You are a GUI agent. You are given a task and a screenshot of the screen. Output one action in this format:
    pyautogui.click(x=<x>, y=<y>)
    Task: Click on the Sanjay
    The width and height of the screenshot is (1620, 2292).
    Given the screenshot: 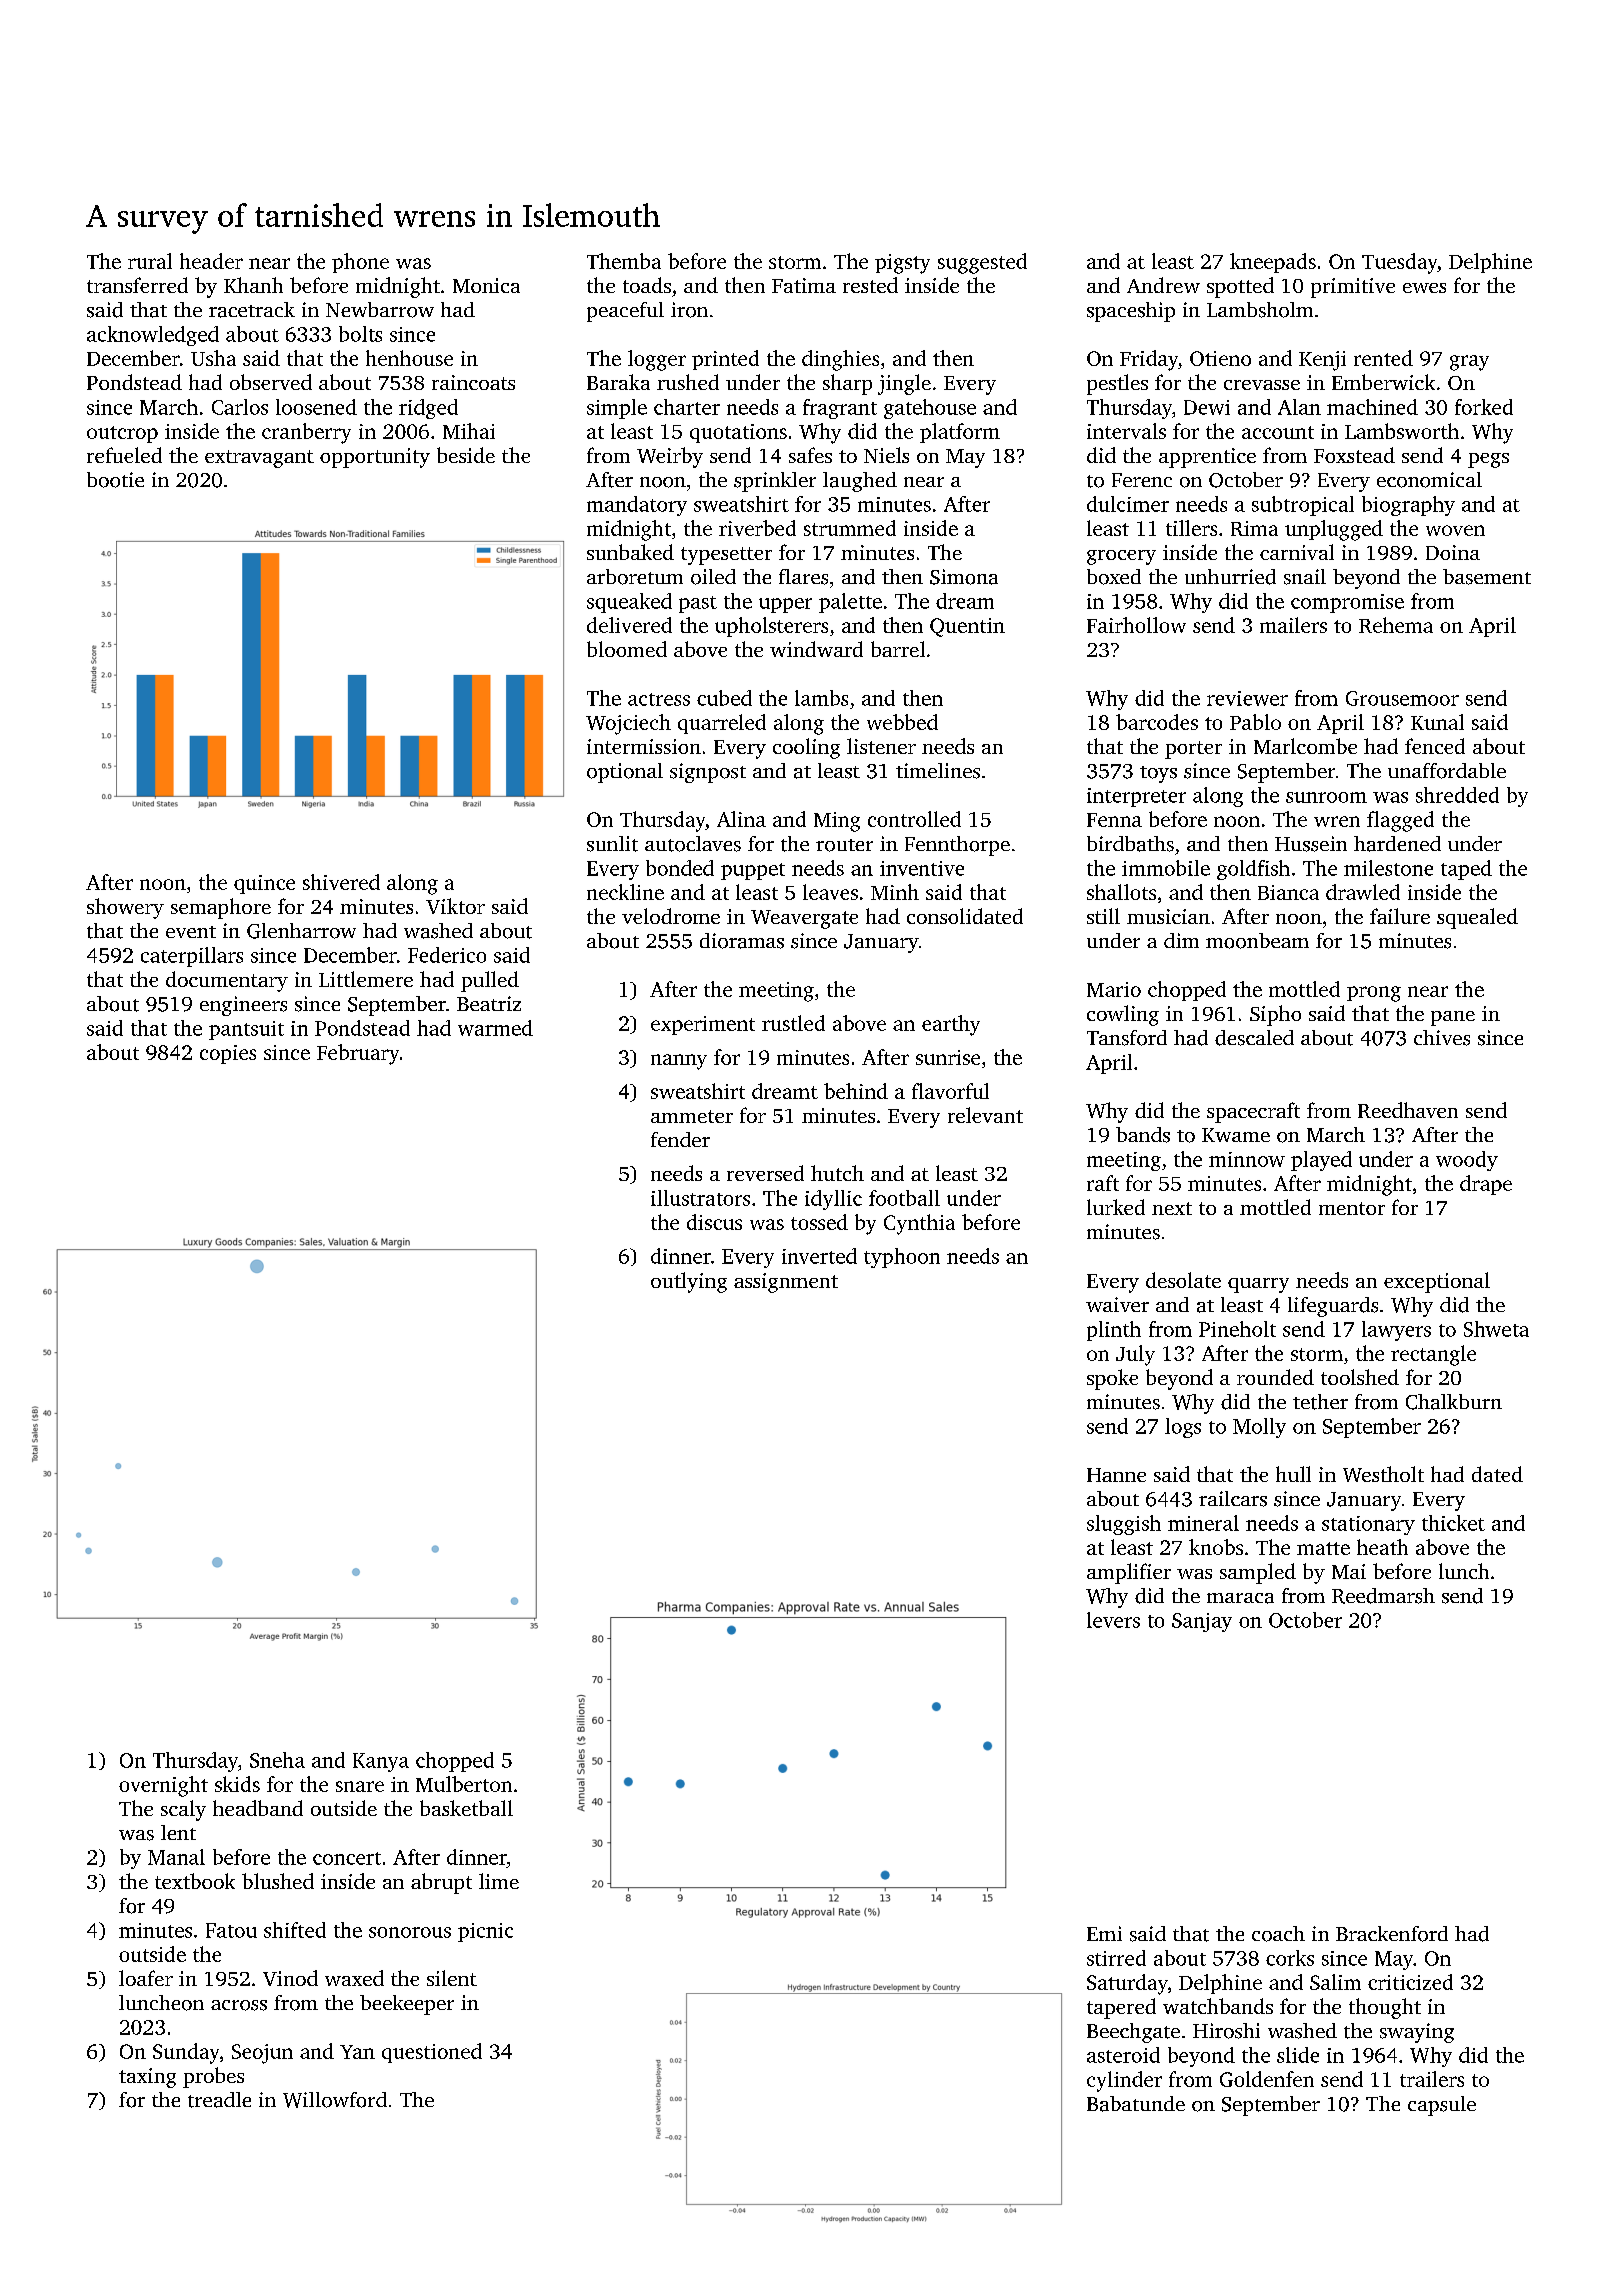 What is the action you would take?
    pyautogui.click(x=1202, y=1622)
